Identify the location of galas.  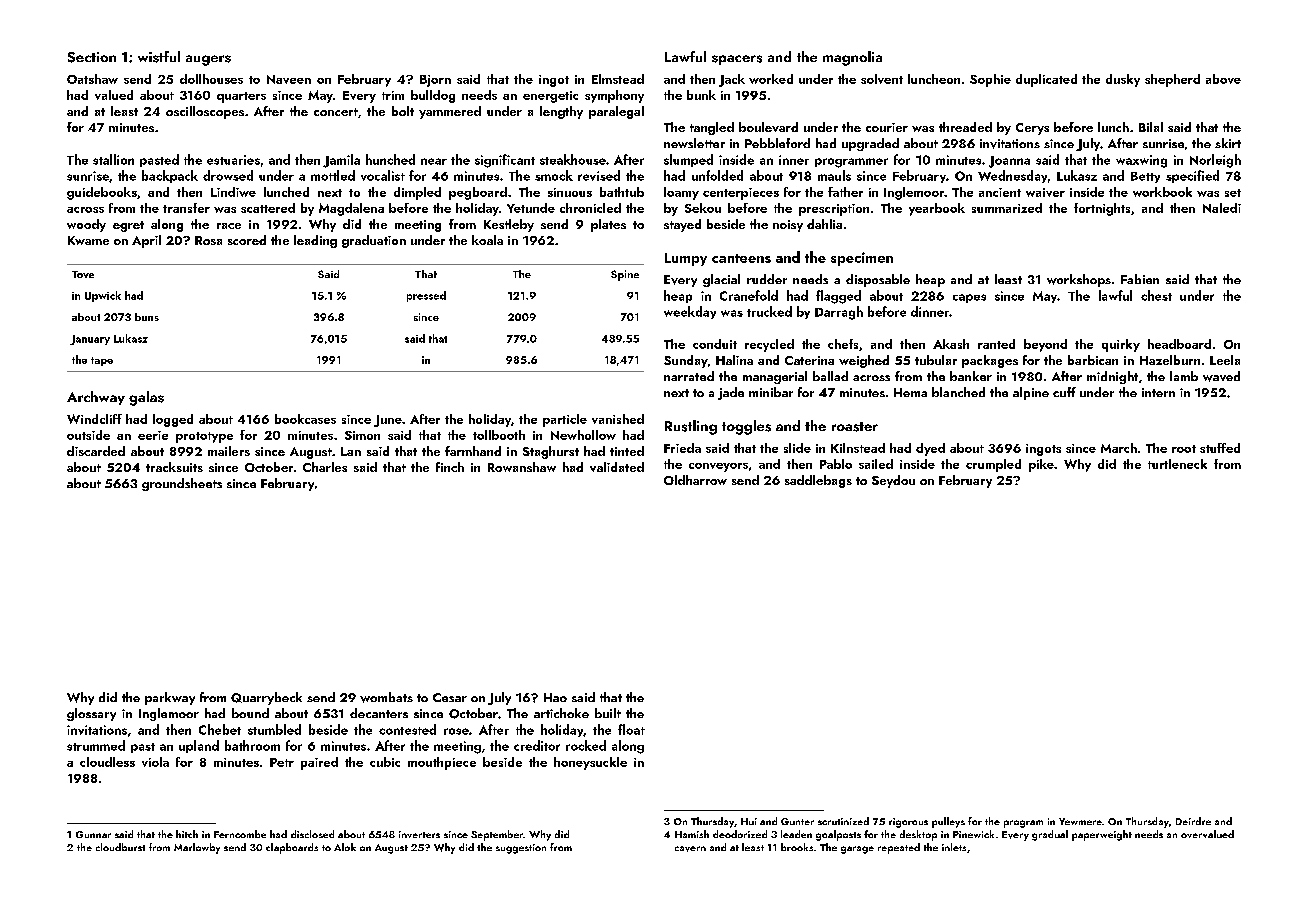
(146, 398).
